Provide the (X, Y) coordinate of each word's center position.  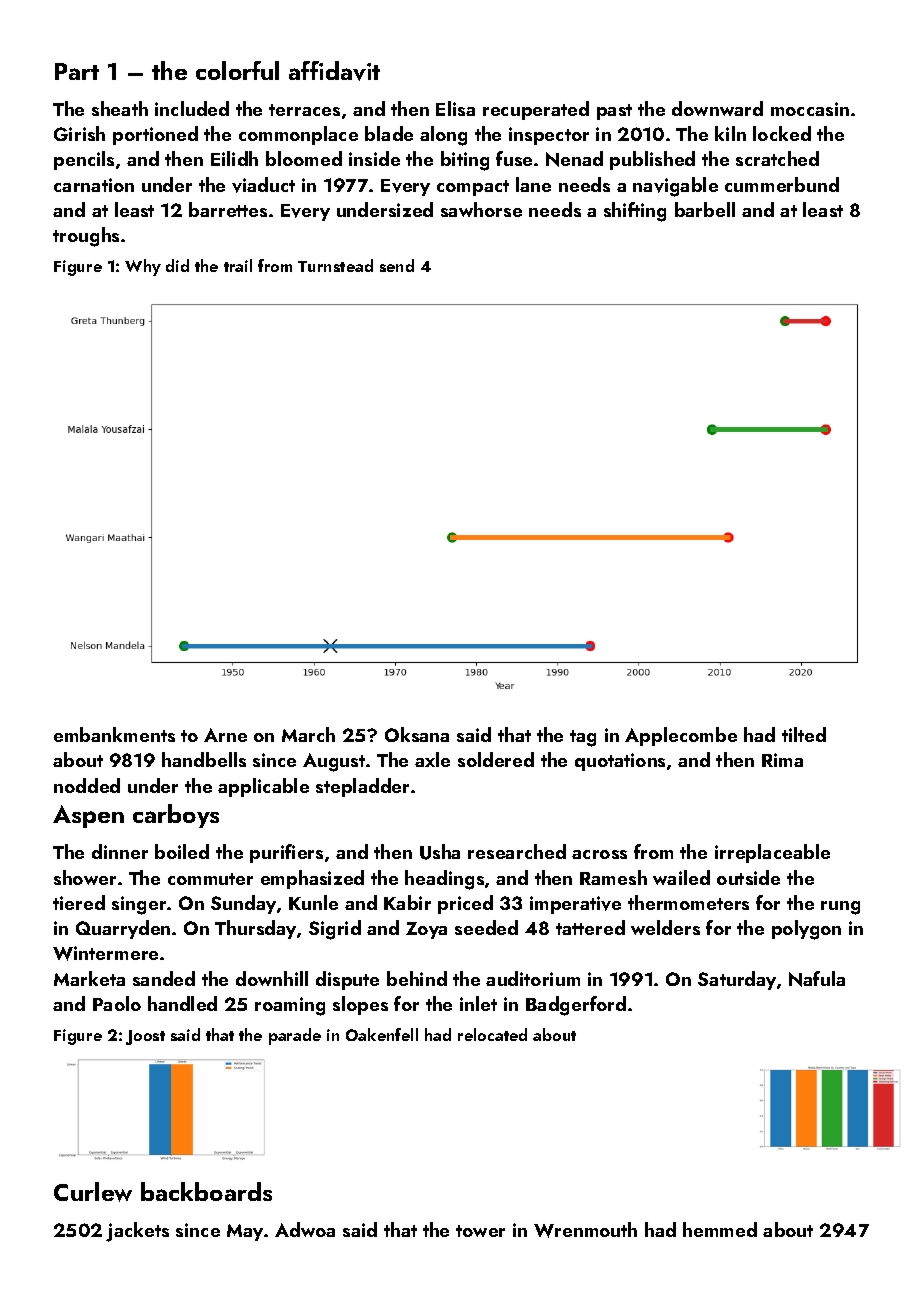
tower (480, 1231)
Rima (782, 760)
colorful (237, 70)
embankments (114, 734)
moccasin (810, 109)
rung (840, 908)
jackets (137, 1232)
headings (444, 880)
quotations (620, 762)
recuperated (536, 110)
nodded (87, 785)
